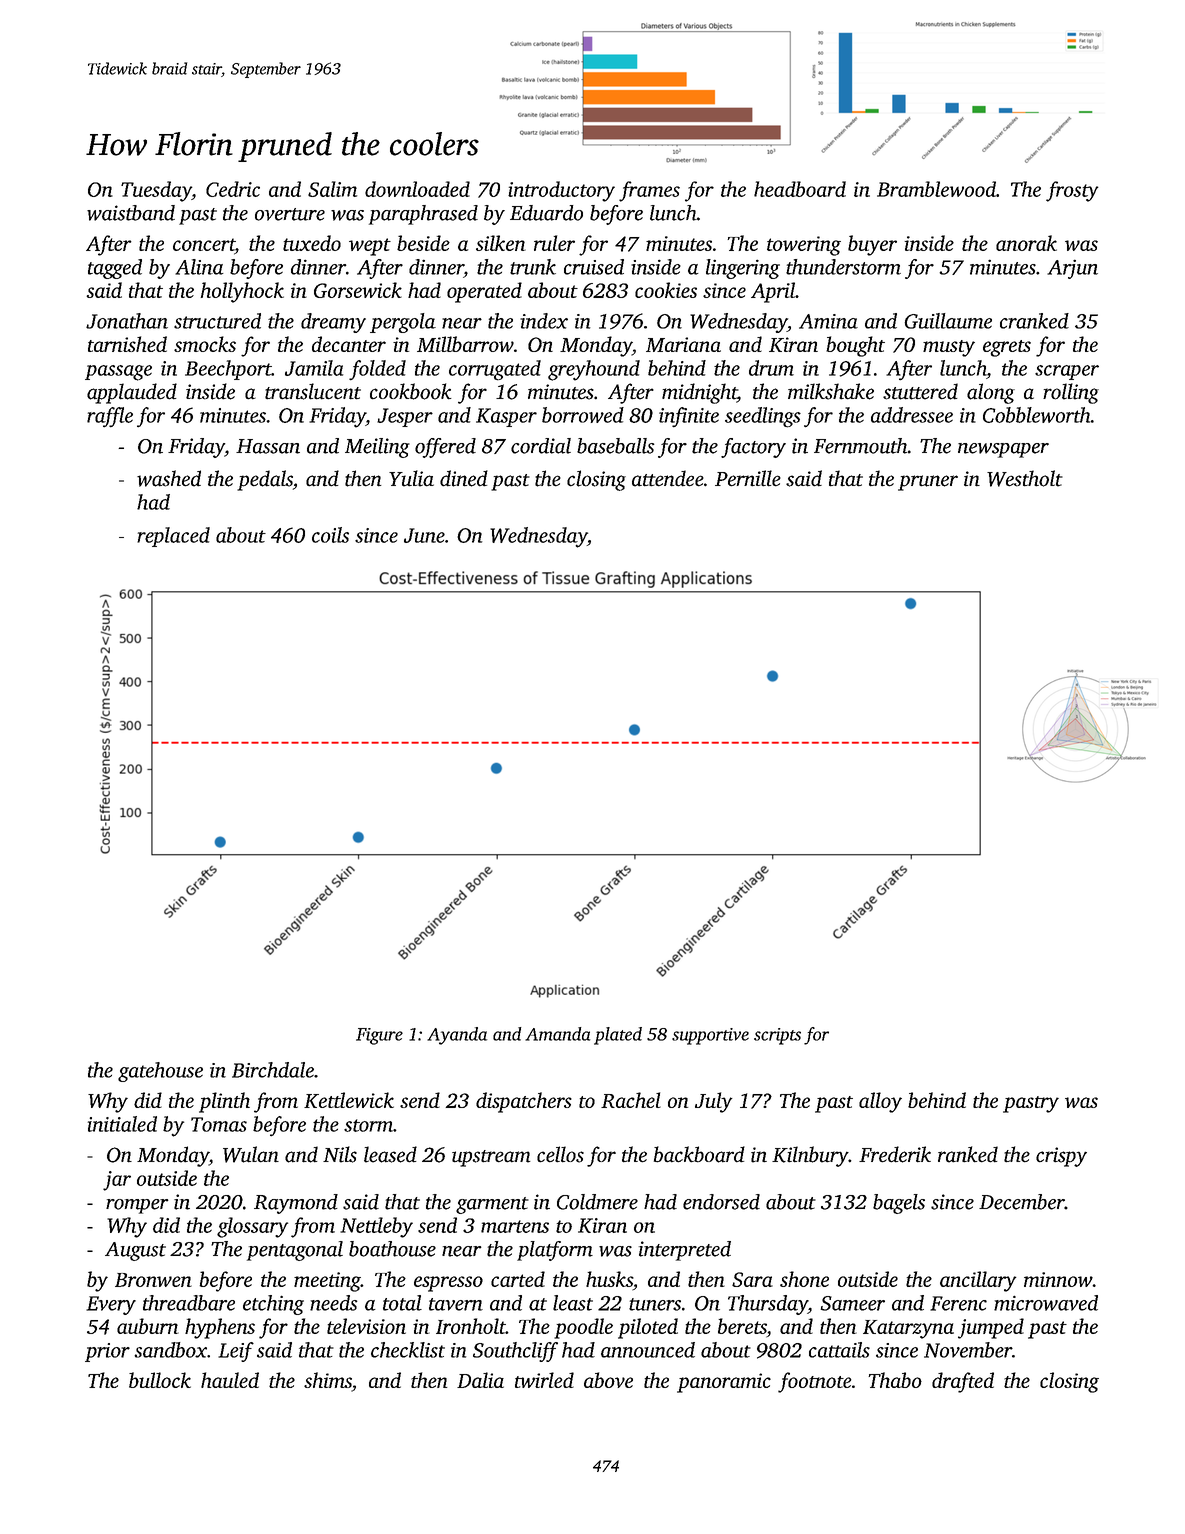 Image resolution: width=1185 pixels, height=1534 pixels. I want to click on crispy, so click(1061, 1157).
